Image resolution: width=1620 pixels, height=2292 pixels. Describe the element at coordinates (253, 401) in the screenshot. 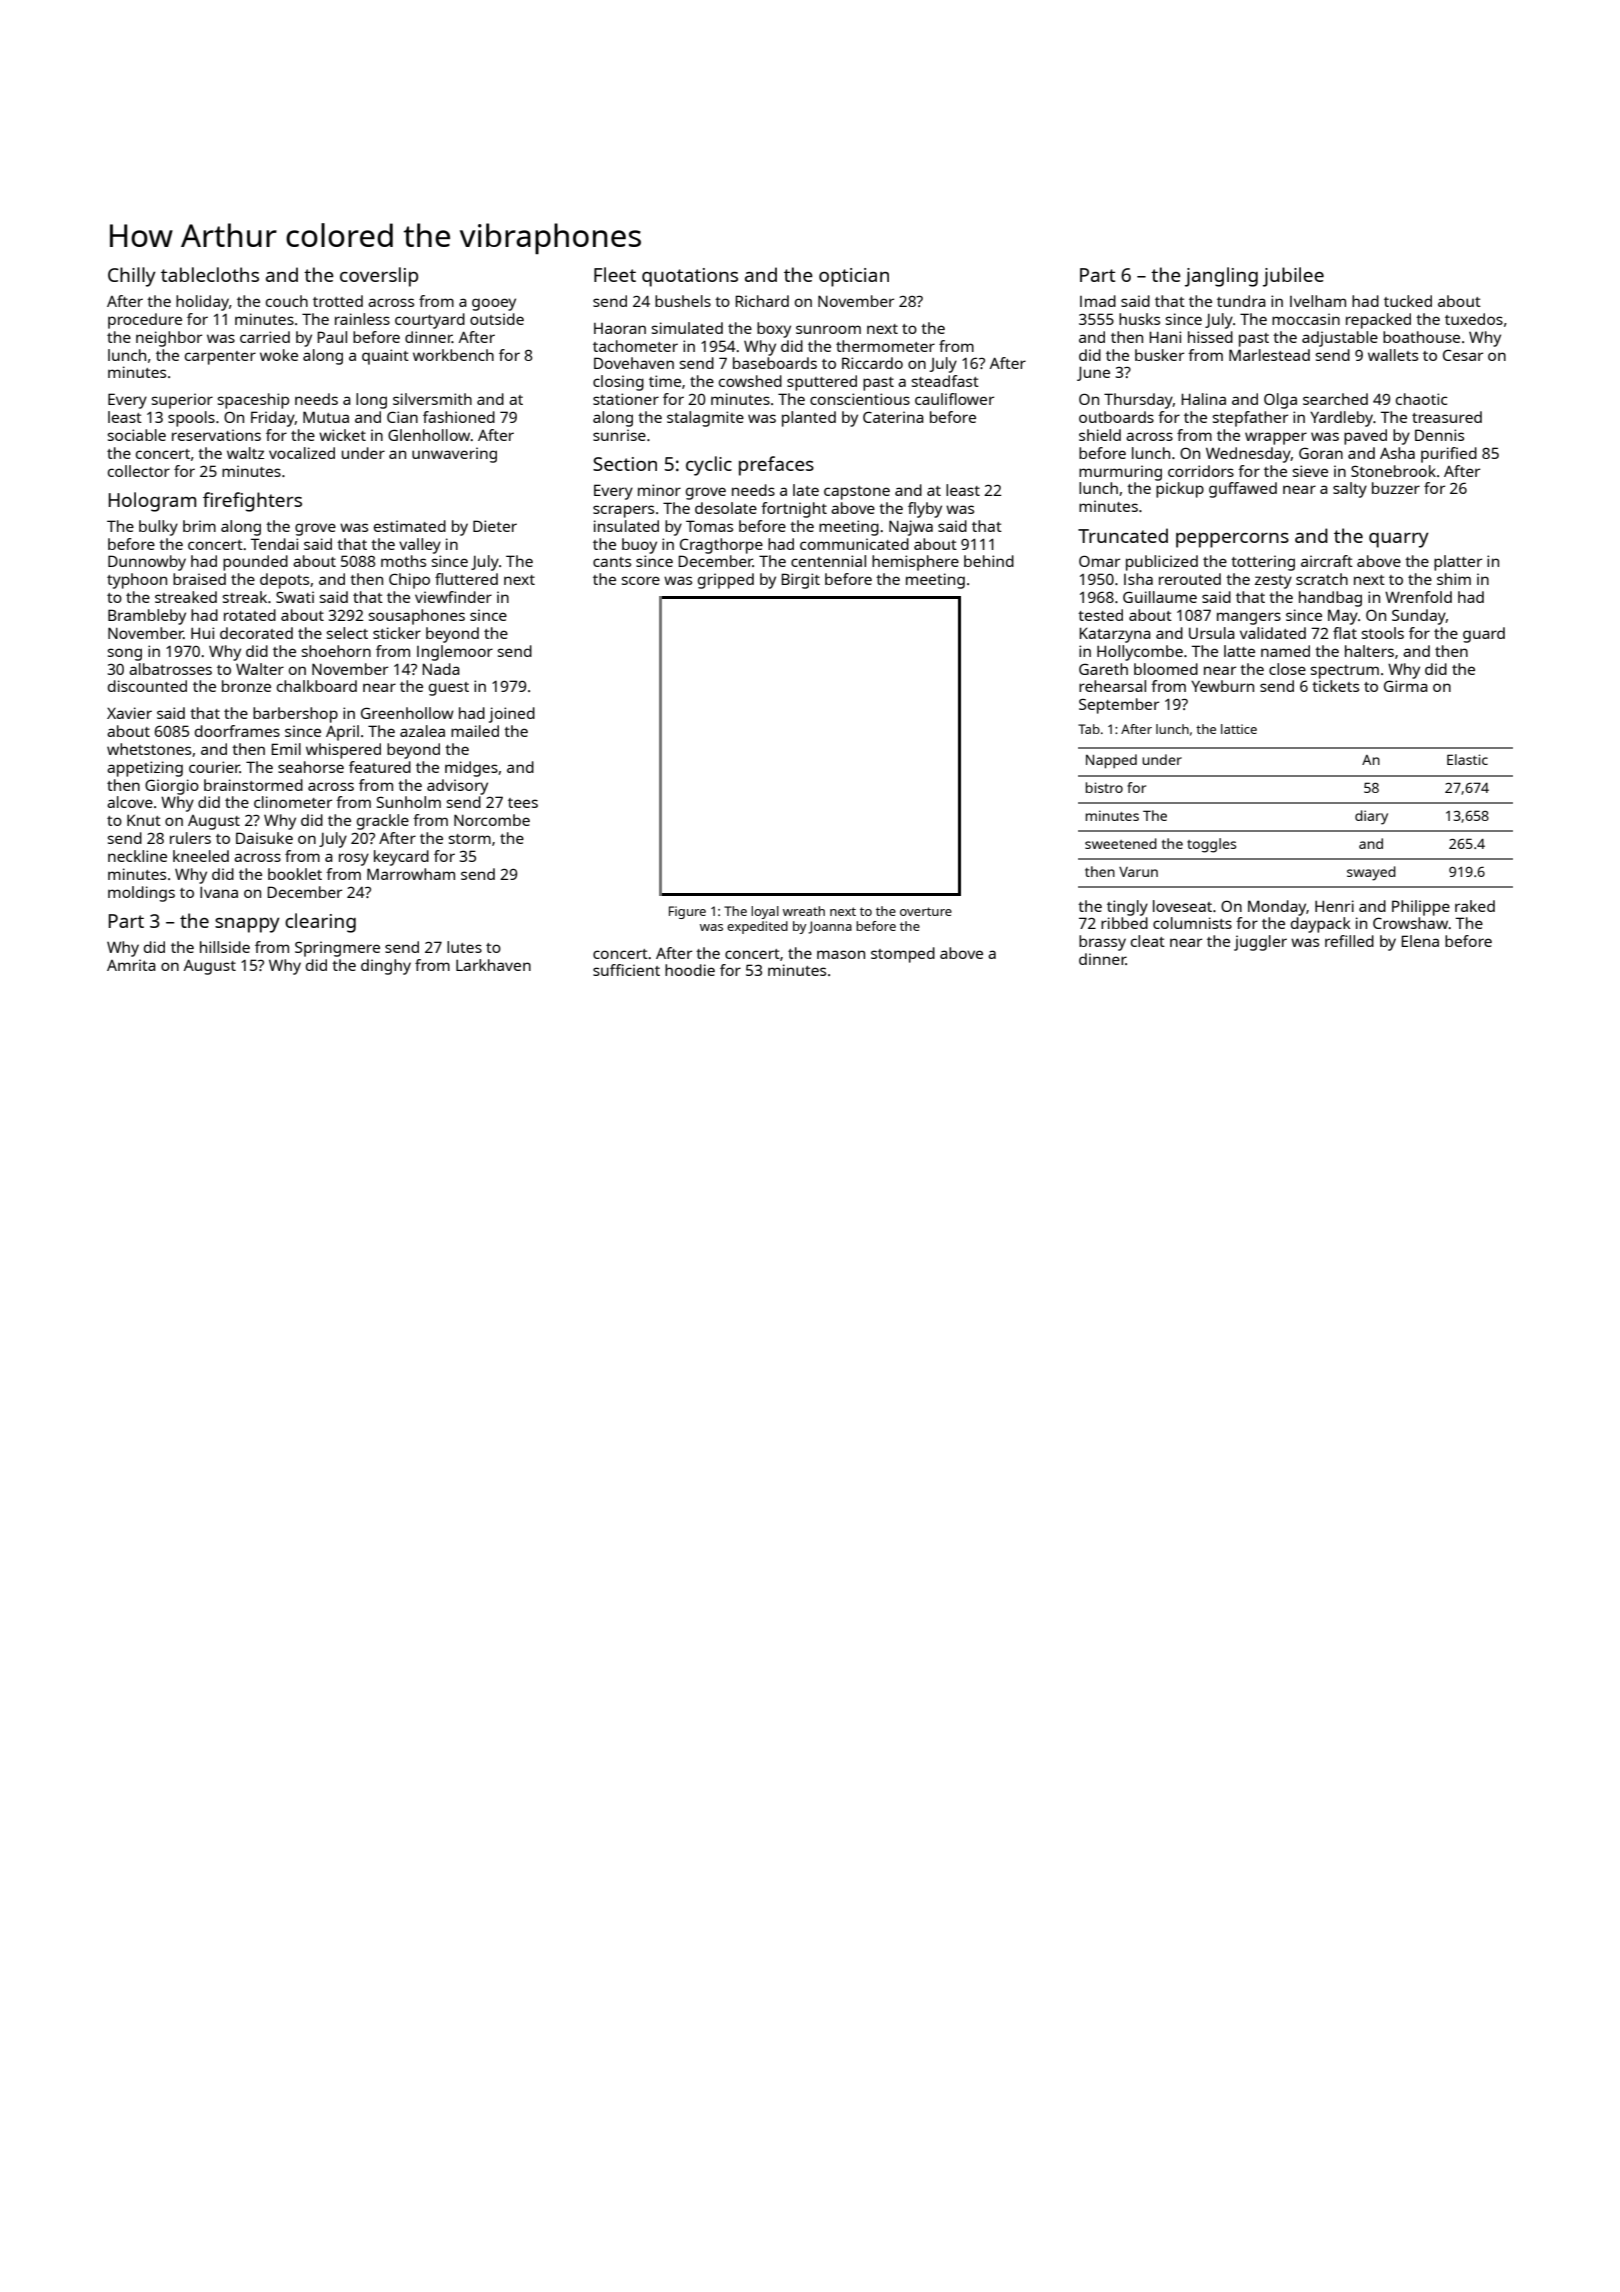

I see `spaceship` at that location.
